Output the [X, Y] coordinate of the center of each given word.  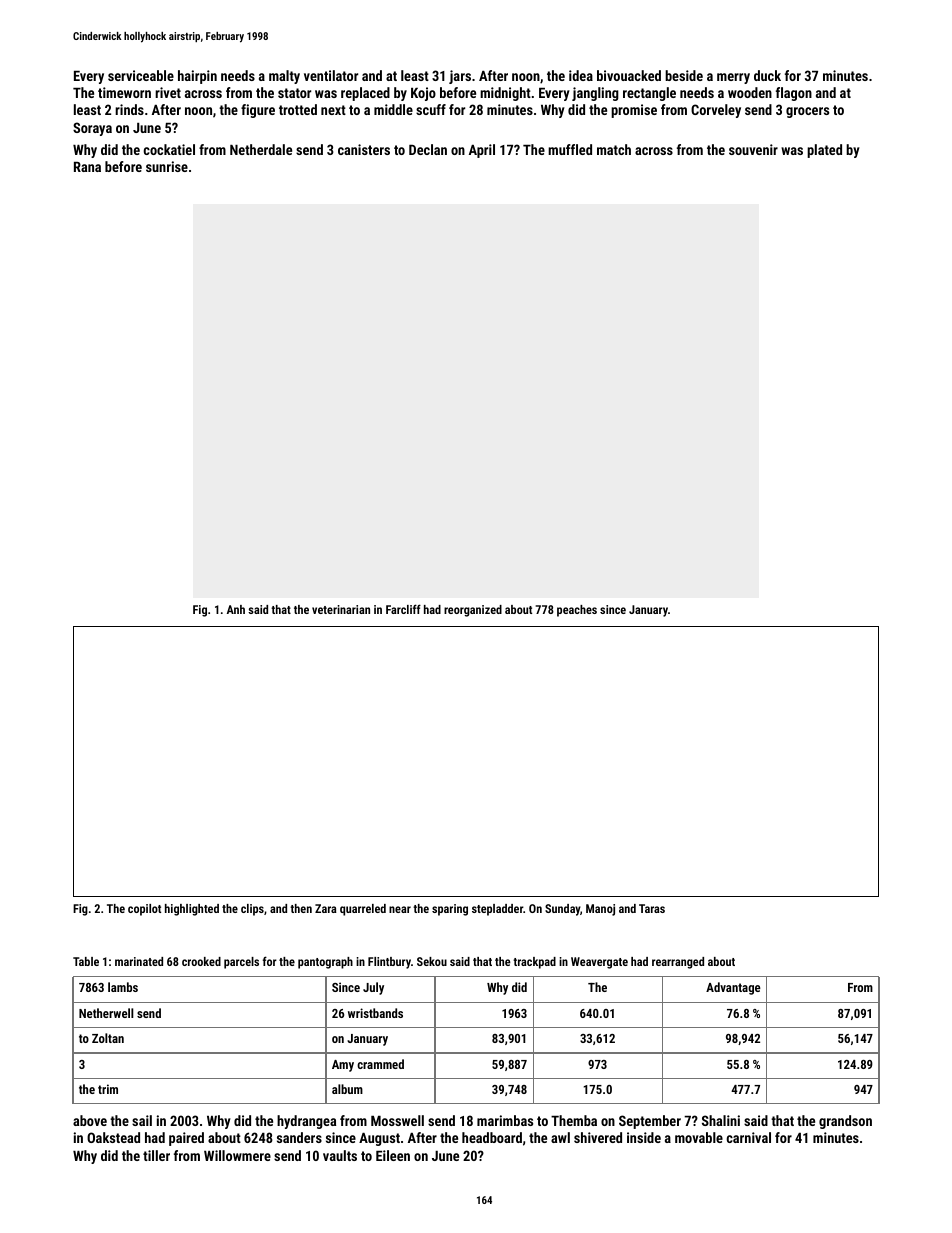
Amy [343, 1066]
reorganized [473, 611]
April [482, 151]
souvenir [753, 149]
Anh [236, 609]
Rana [87, 167]
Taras [652, 908]
